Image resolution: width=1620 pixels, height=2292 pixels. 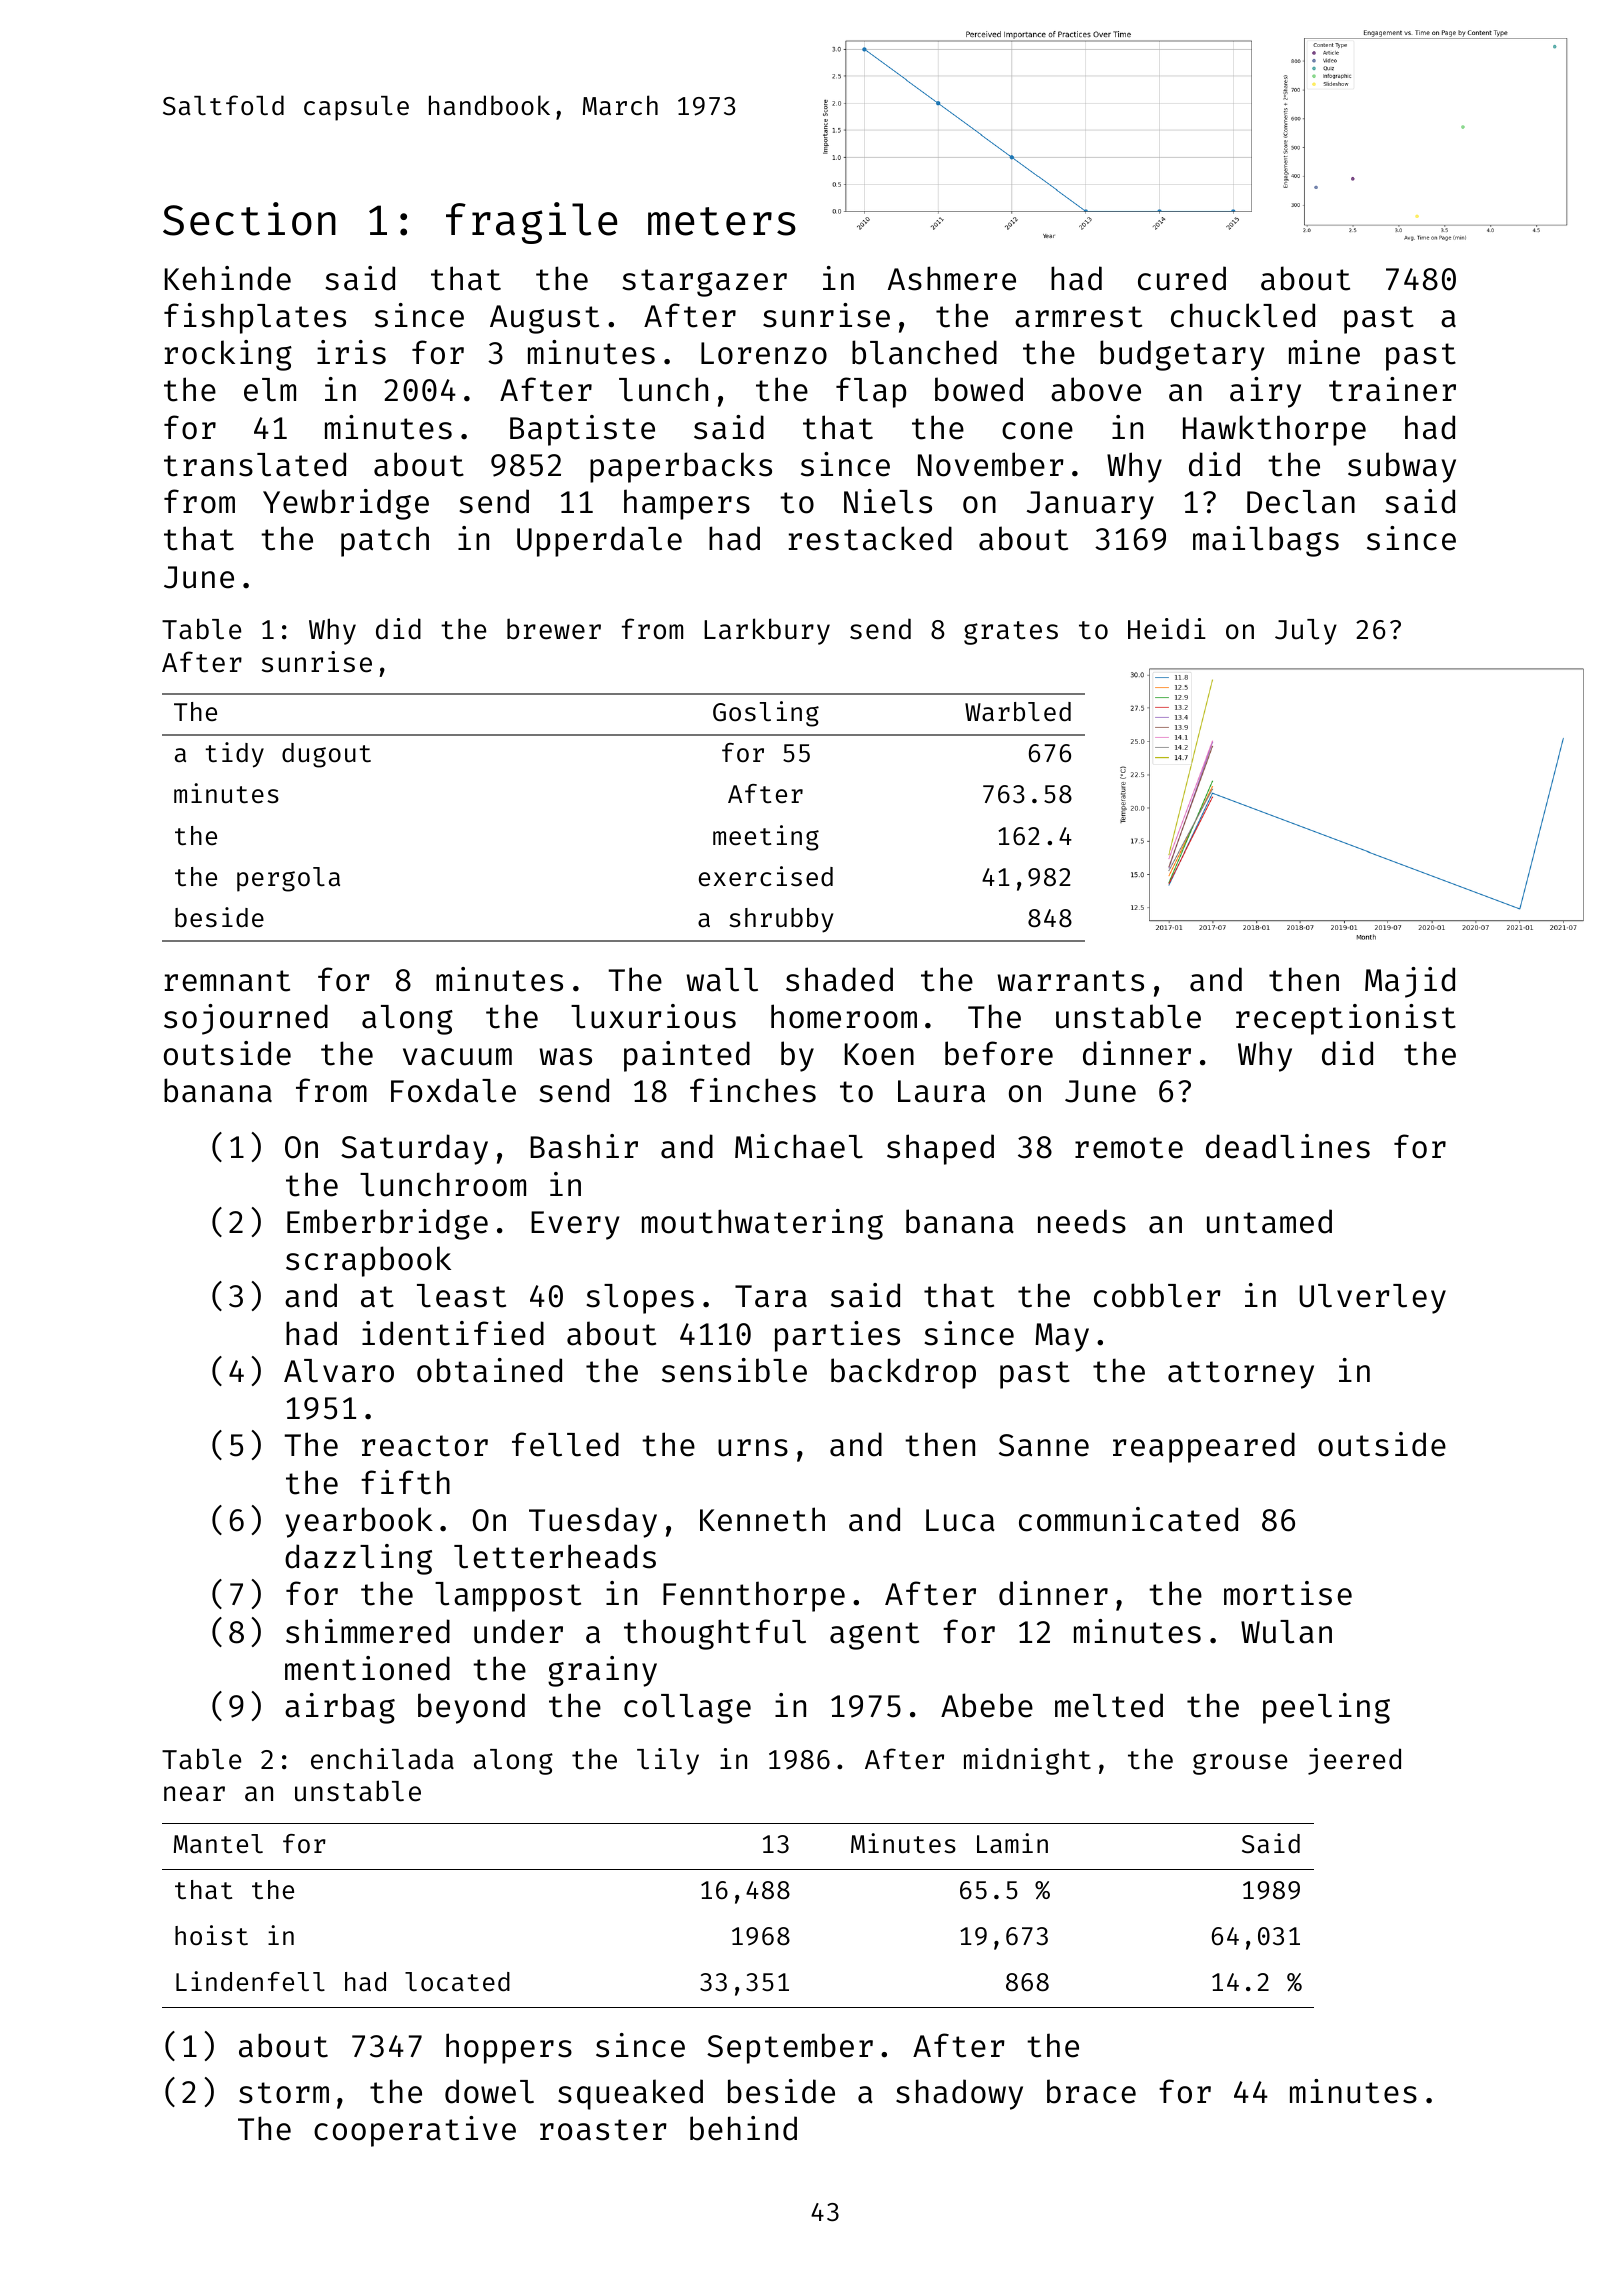 What do you see at coordinates (1372, 1299) in the image?
I see `Ulverley` at bounding box center [1372, 1299].
